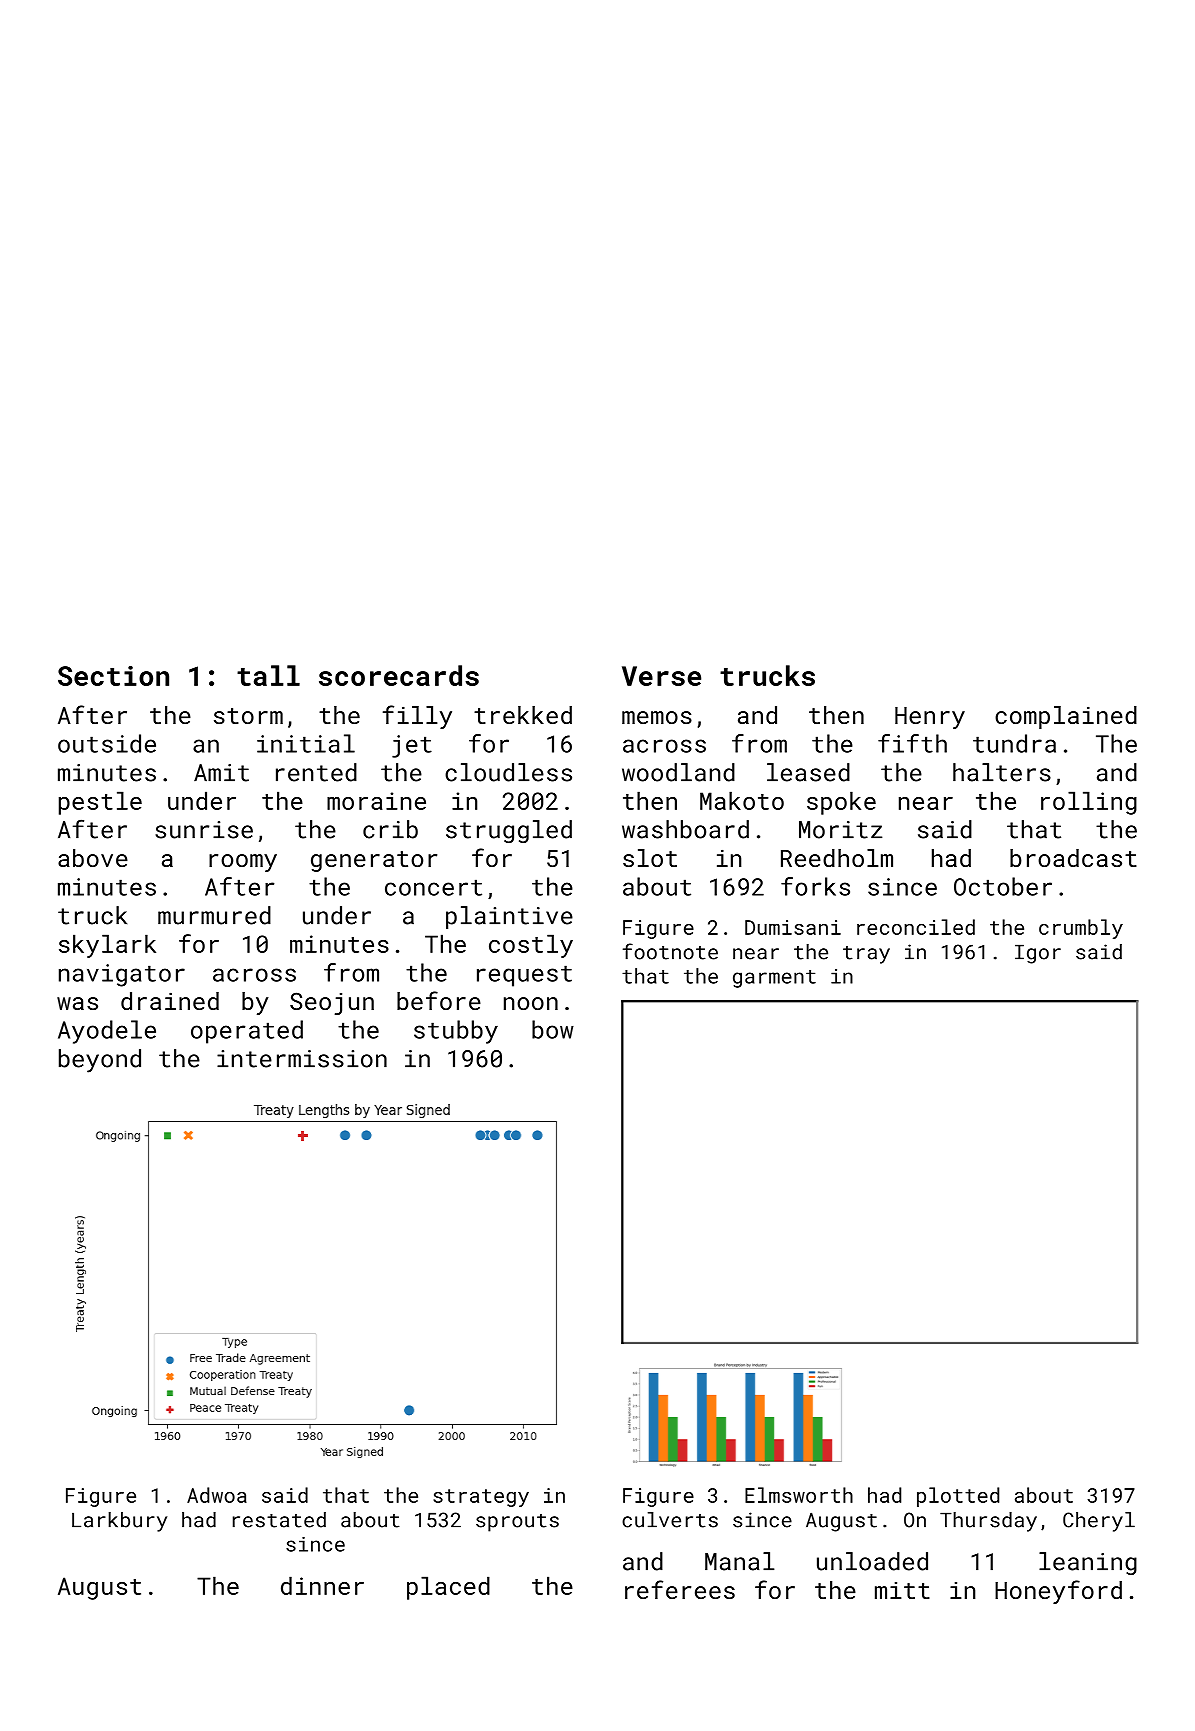  What do you see at coordinates (1073, 858) in the screenshot?
I see `broadcast` at bounding box center [1073, 858].
